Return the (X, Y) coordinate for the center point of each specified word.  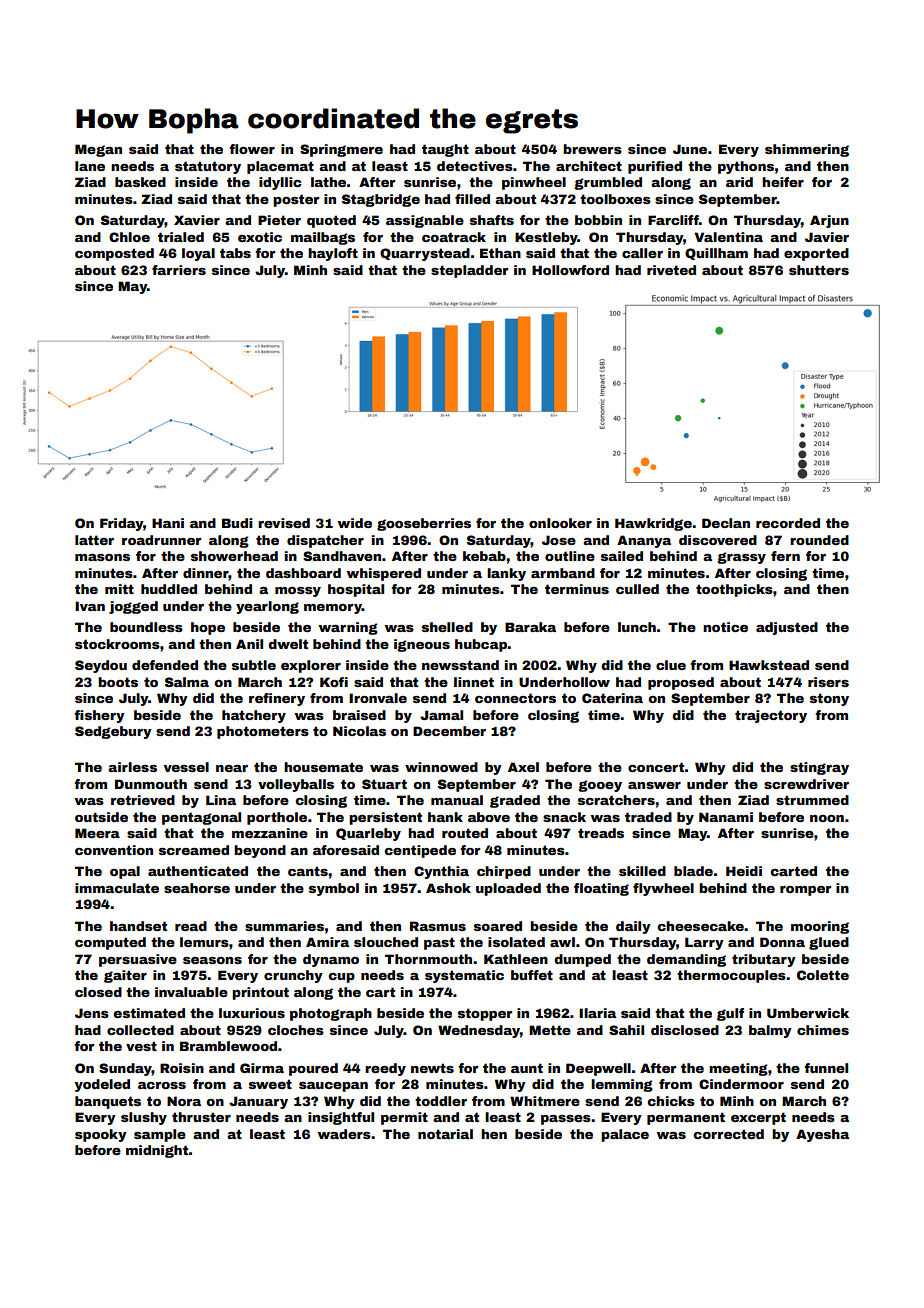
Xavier (197, 220)
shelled (447, 627)
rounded (819, 540)
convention (114, 850)
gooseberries (424, 524)
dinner (206, 573)
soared (498, 926)
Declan (726, 523)
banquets (108, 1102)
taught (445, 150)
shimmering (807, 150)
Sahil (626, 1030)
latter (94, 540)
